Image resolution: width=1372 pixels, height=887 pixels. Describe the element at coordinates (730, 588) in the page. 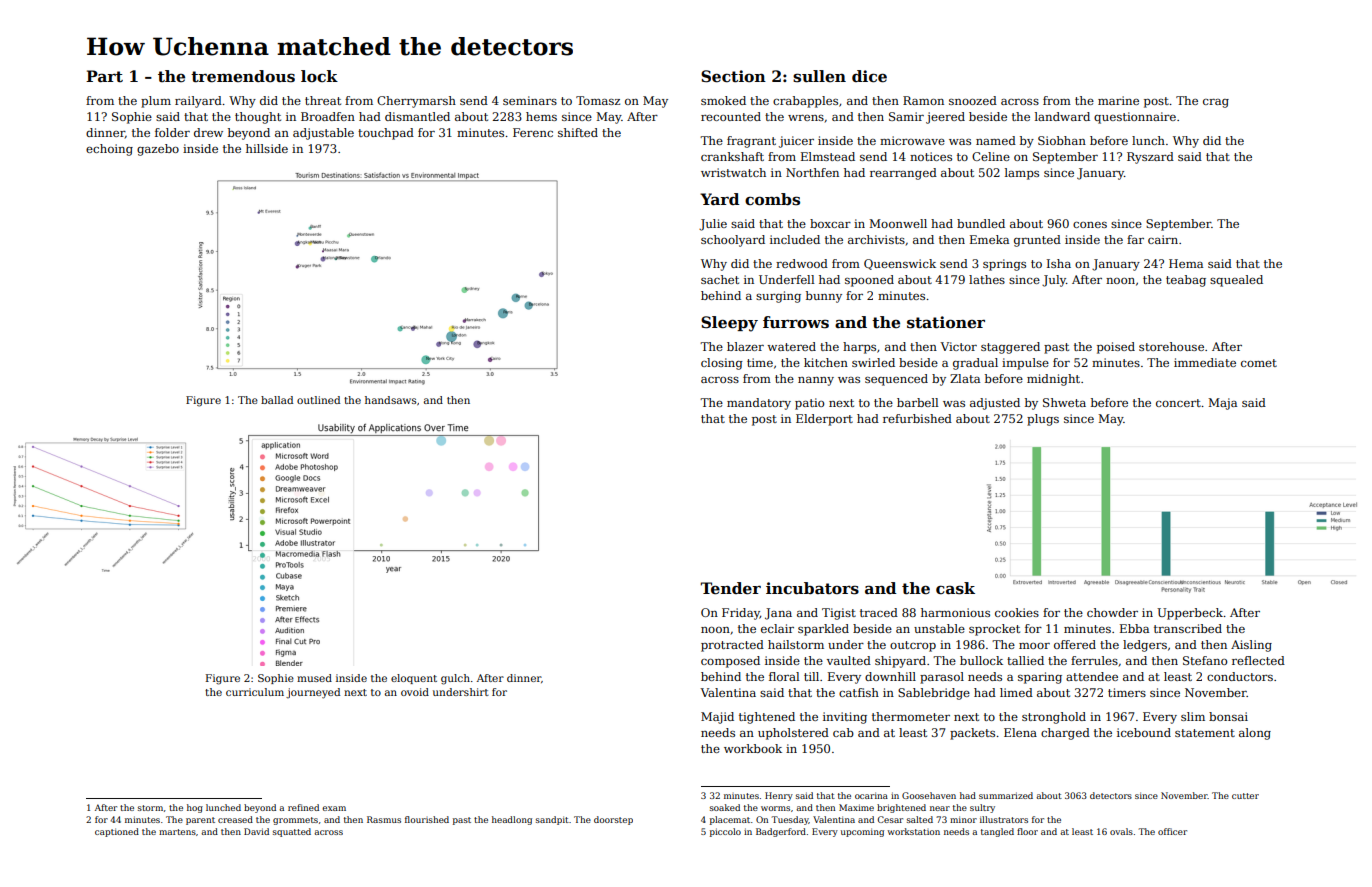

I see `Tender` at that location.
